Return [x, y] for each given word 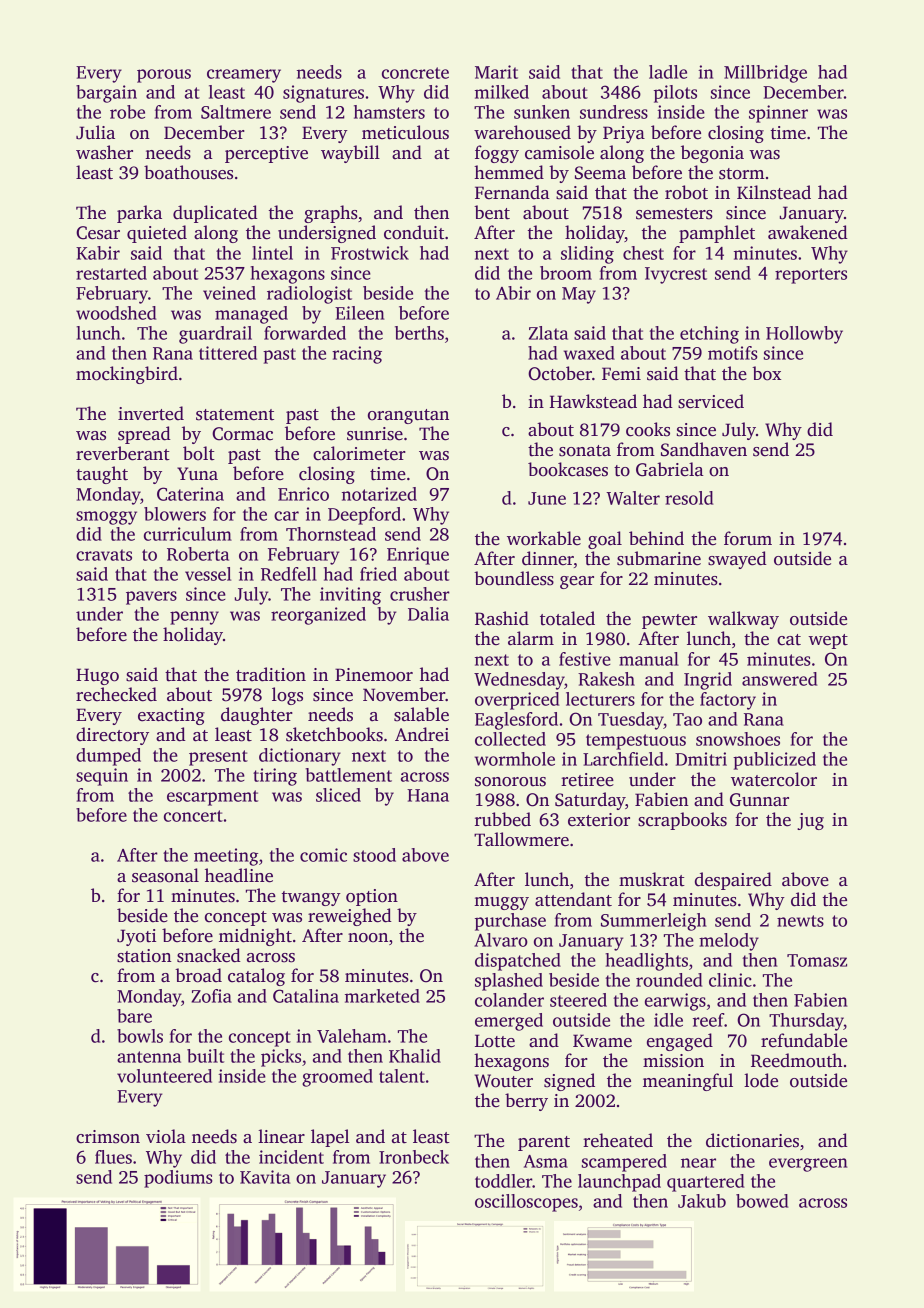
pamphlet [717, 234]
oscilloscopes [526, 1203]
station [144, 956]
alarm [531, 638]
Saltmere [236, 112]
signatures [323, 94]
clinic [730, 980]
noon [368, 938]
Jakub [702, 1201]
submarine [659, 558]
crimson [108, 1137]
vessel [208, 574]
